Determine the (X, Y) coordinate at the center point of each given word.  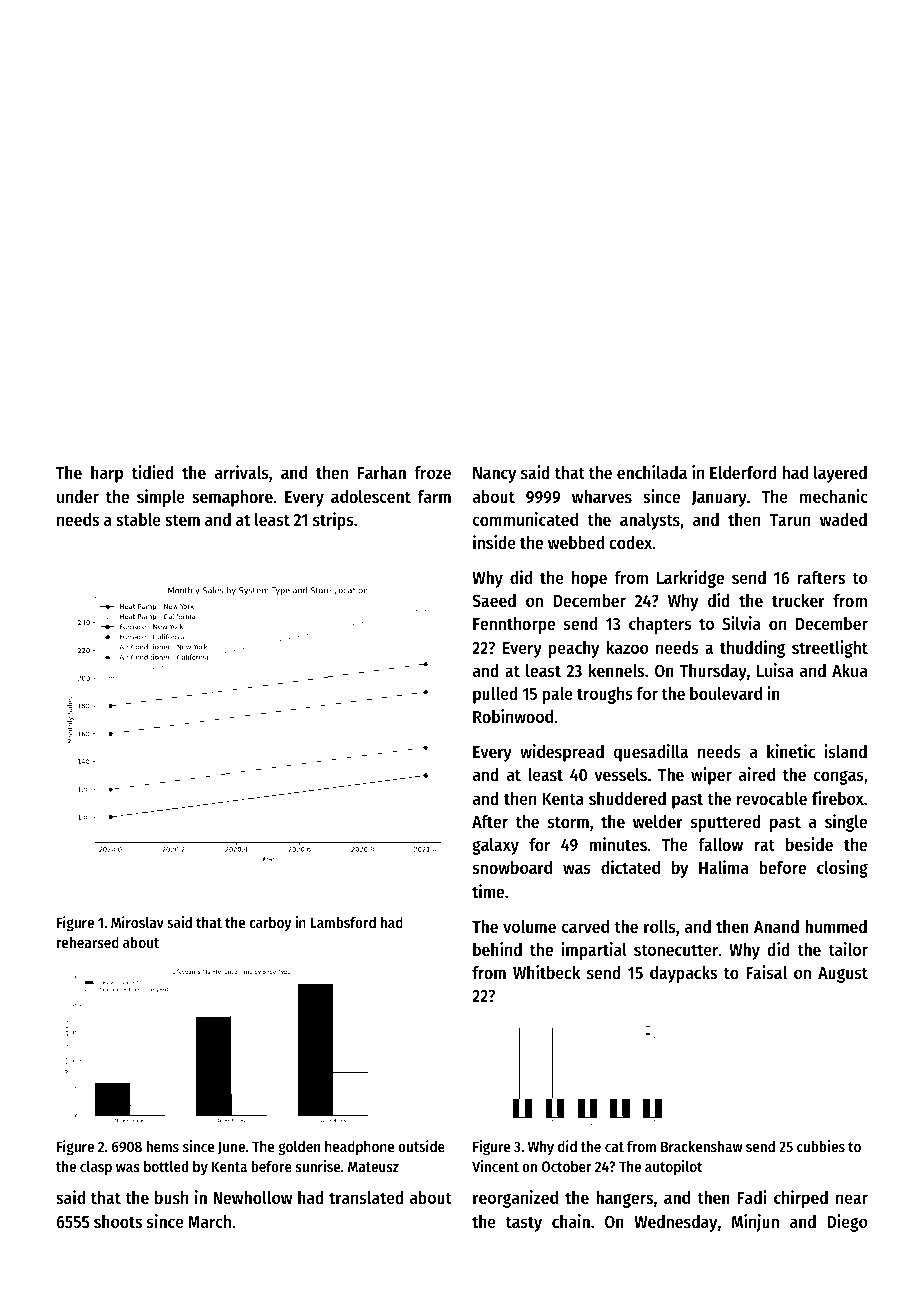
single (846, 823)
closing (842, 869)
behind (497, 949)
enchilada (652, 472)
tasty (524, 1224)
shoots (118, 1221)
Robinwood (513, 716)
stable (138, 519)
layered (840, 474)
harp (107, 474)
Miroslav (137, 922)
